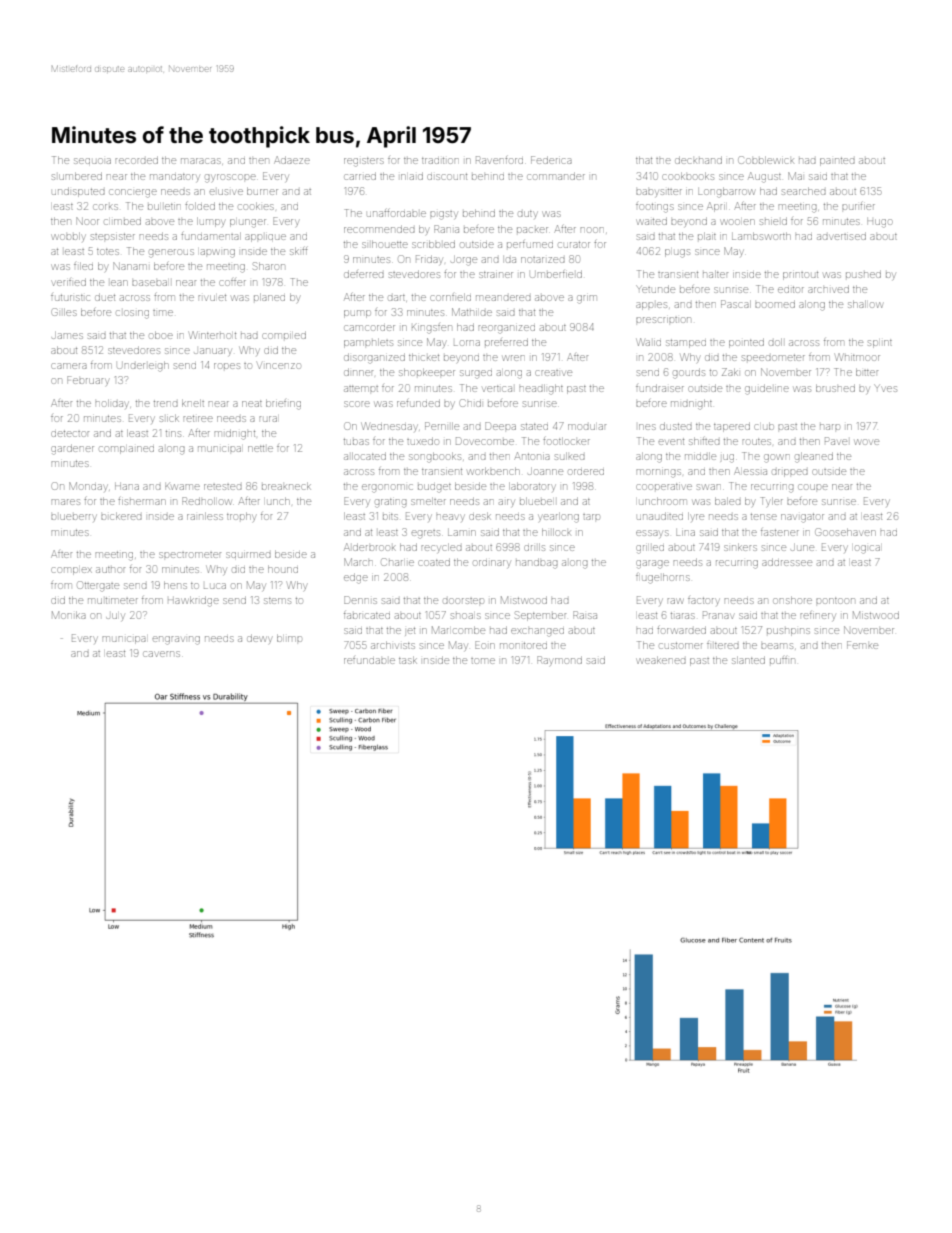 Image resolution: width=952 pixels, height=1233 pixels. Describe the element at coordinates (867, 442) in the screenshot. I see `wove` at that location.
